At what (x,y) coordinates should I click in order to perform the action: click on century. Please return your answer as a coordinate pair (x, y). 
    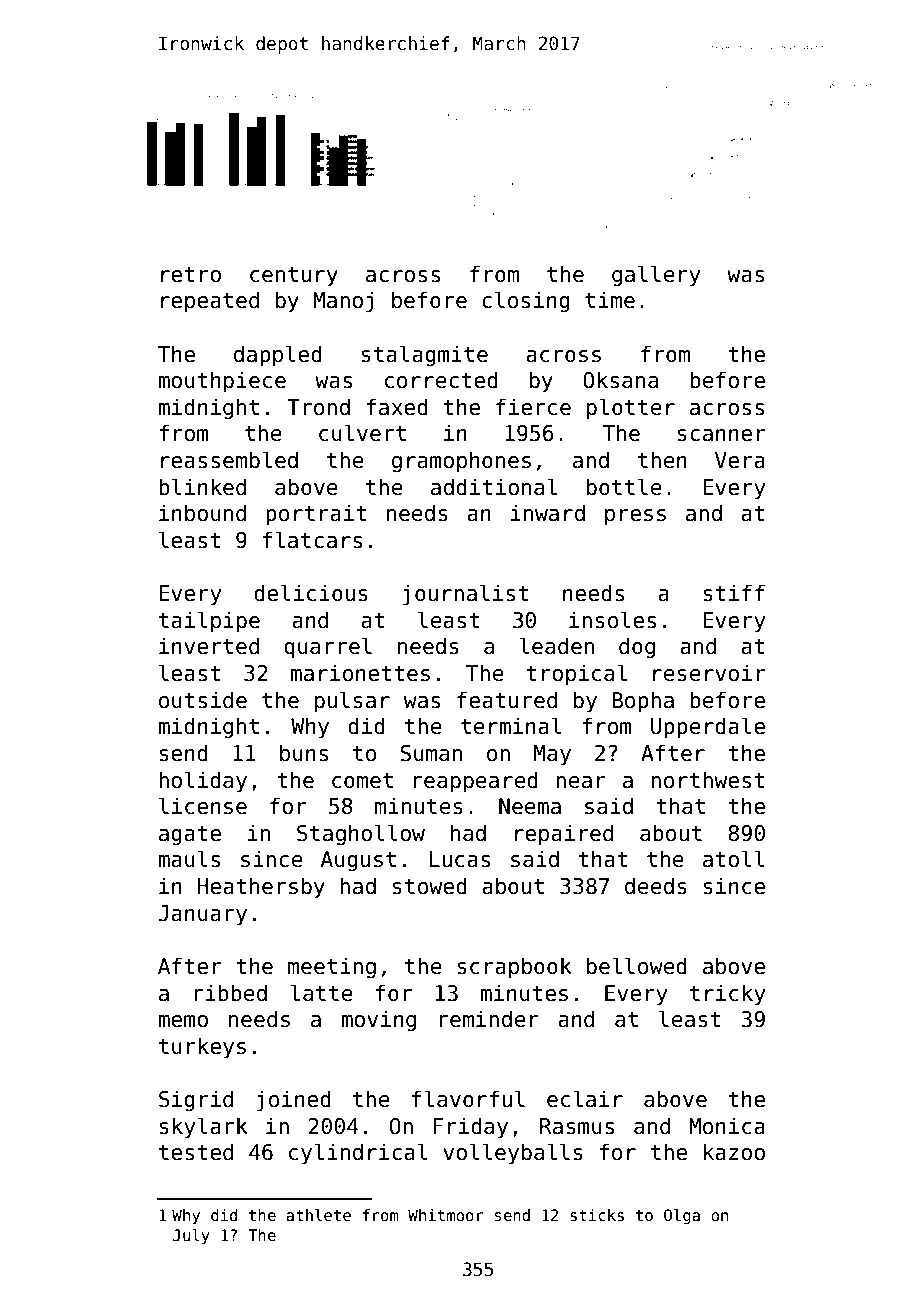
    Looking at the image, I should click on (294, 277).
